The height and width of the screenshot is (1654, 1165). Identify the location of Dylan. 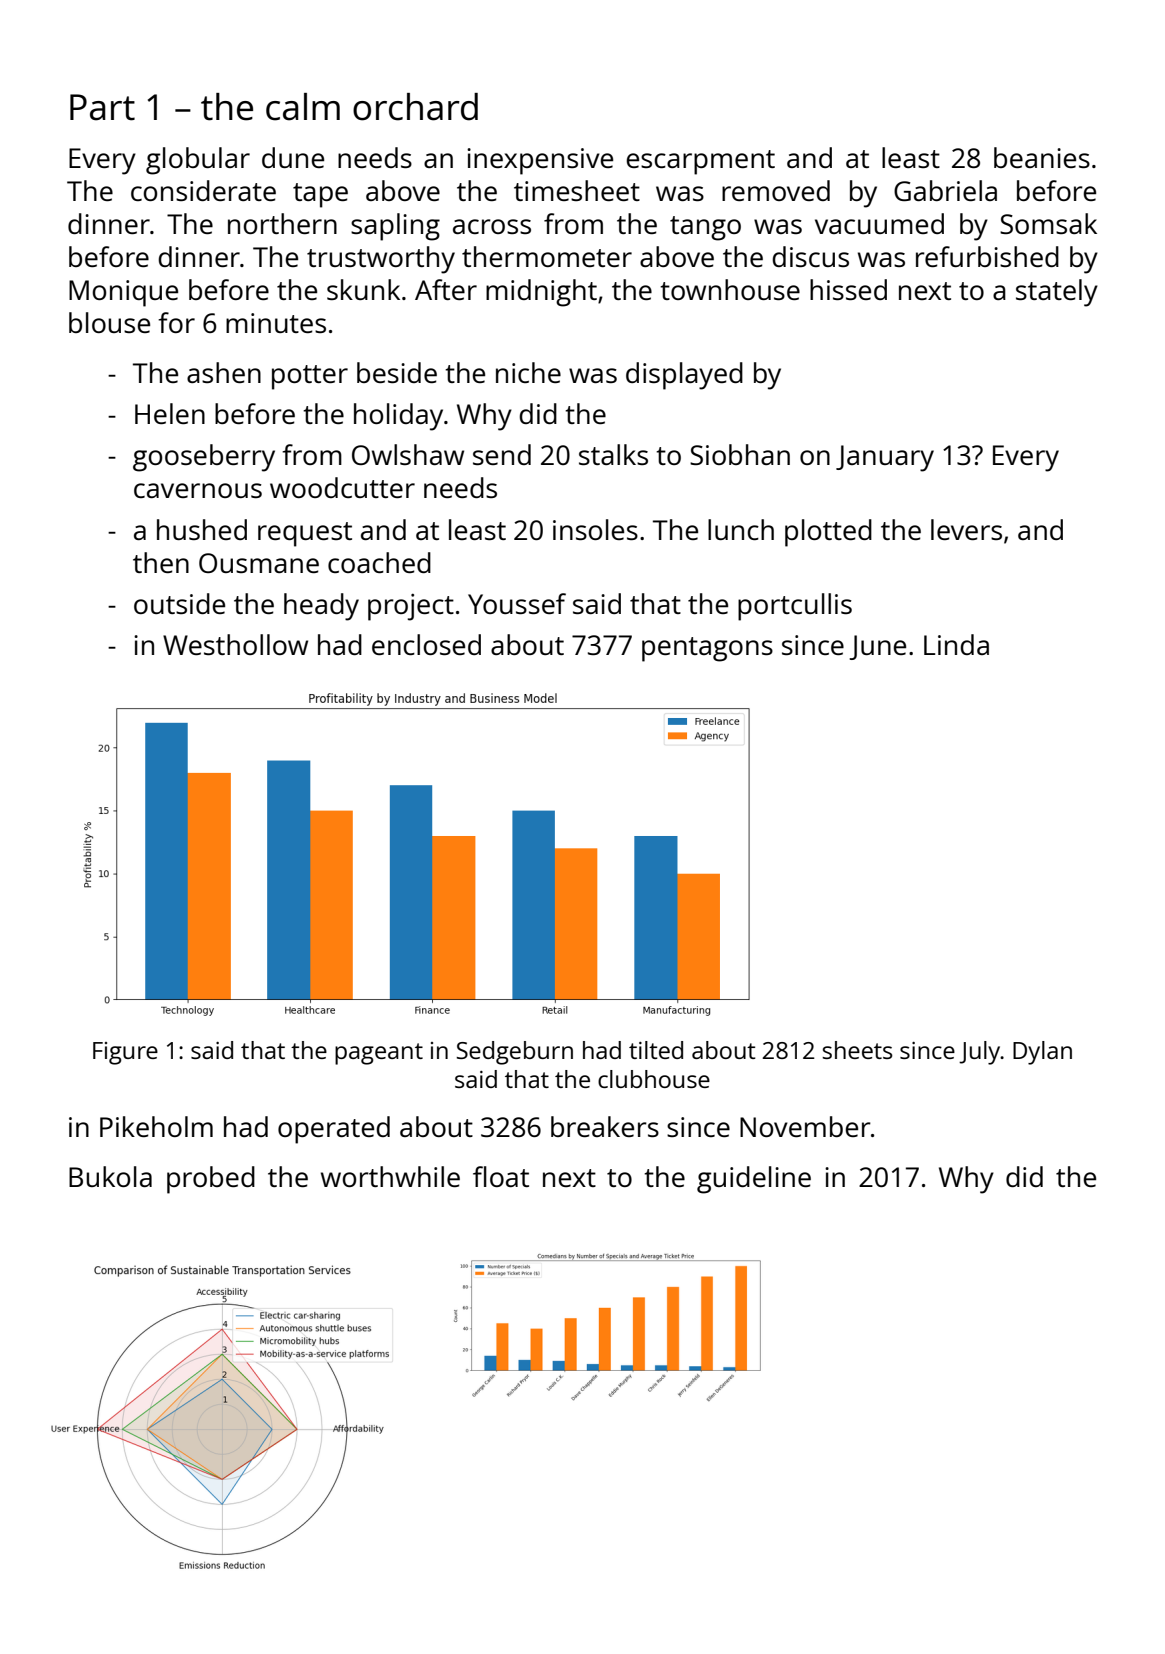
(1042, 1053).
